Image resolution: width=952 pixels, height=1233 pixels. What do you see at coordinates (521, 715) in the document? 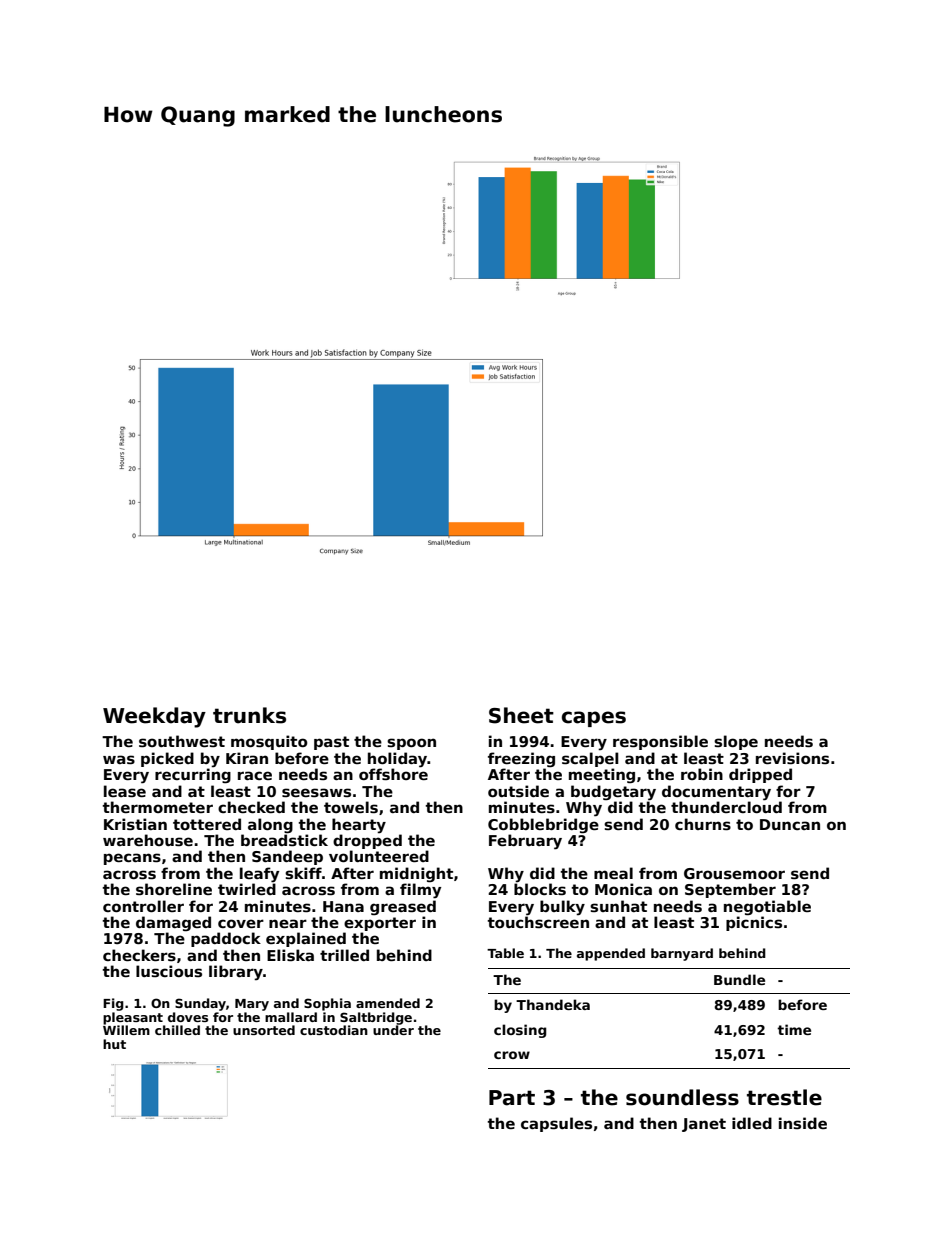
I see `Sheet` at bounding box center [521, 715].
